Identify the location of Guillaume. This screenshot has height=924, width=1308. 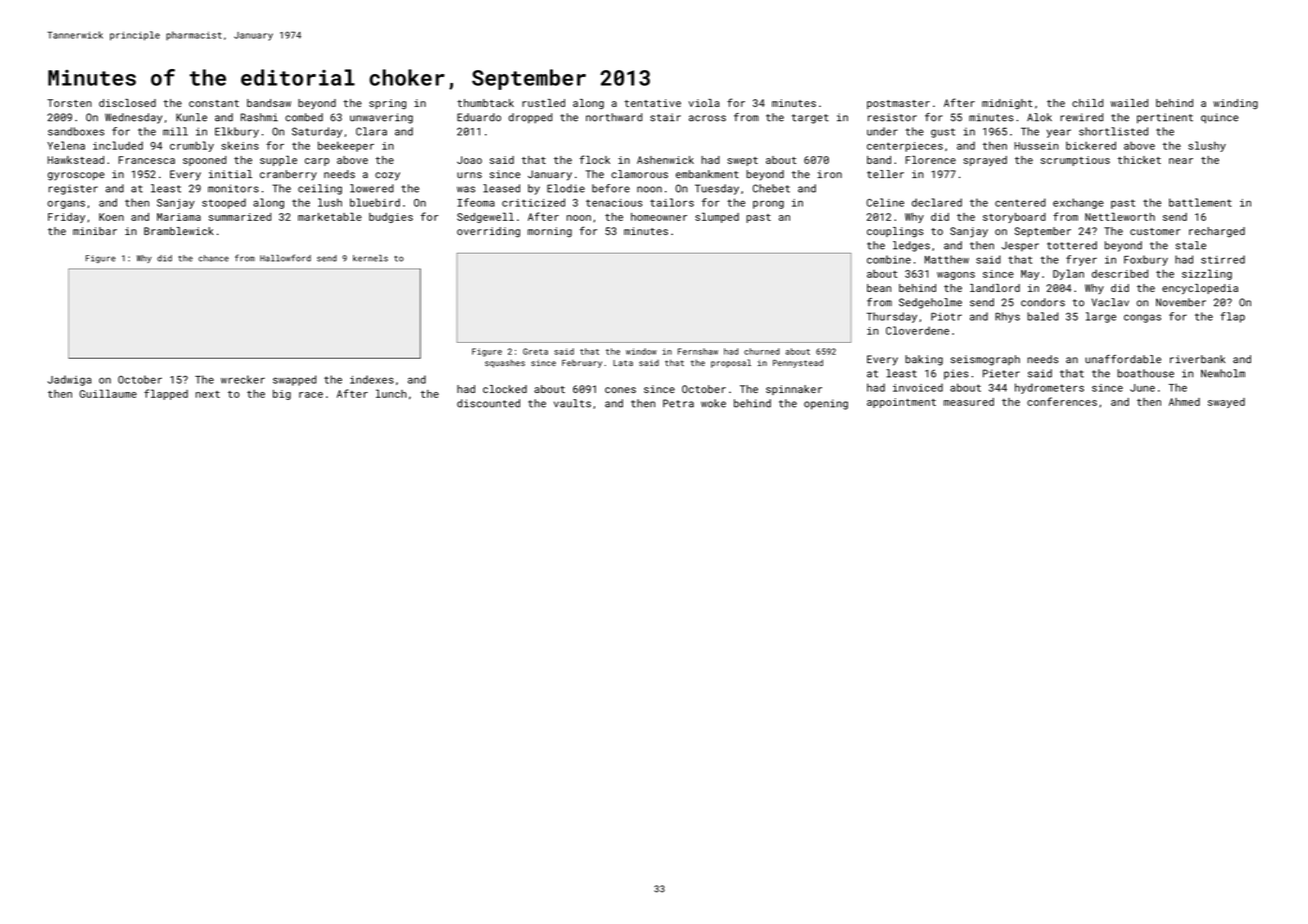
(108, 393).
